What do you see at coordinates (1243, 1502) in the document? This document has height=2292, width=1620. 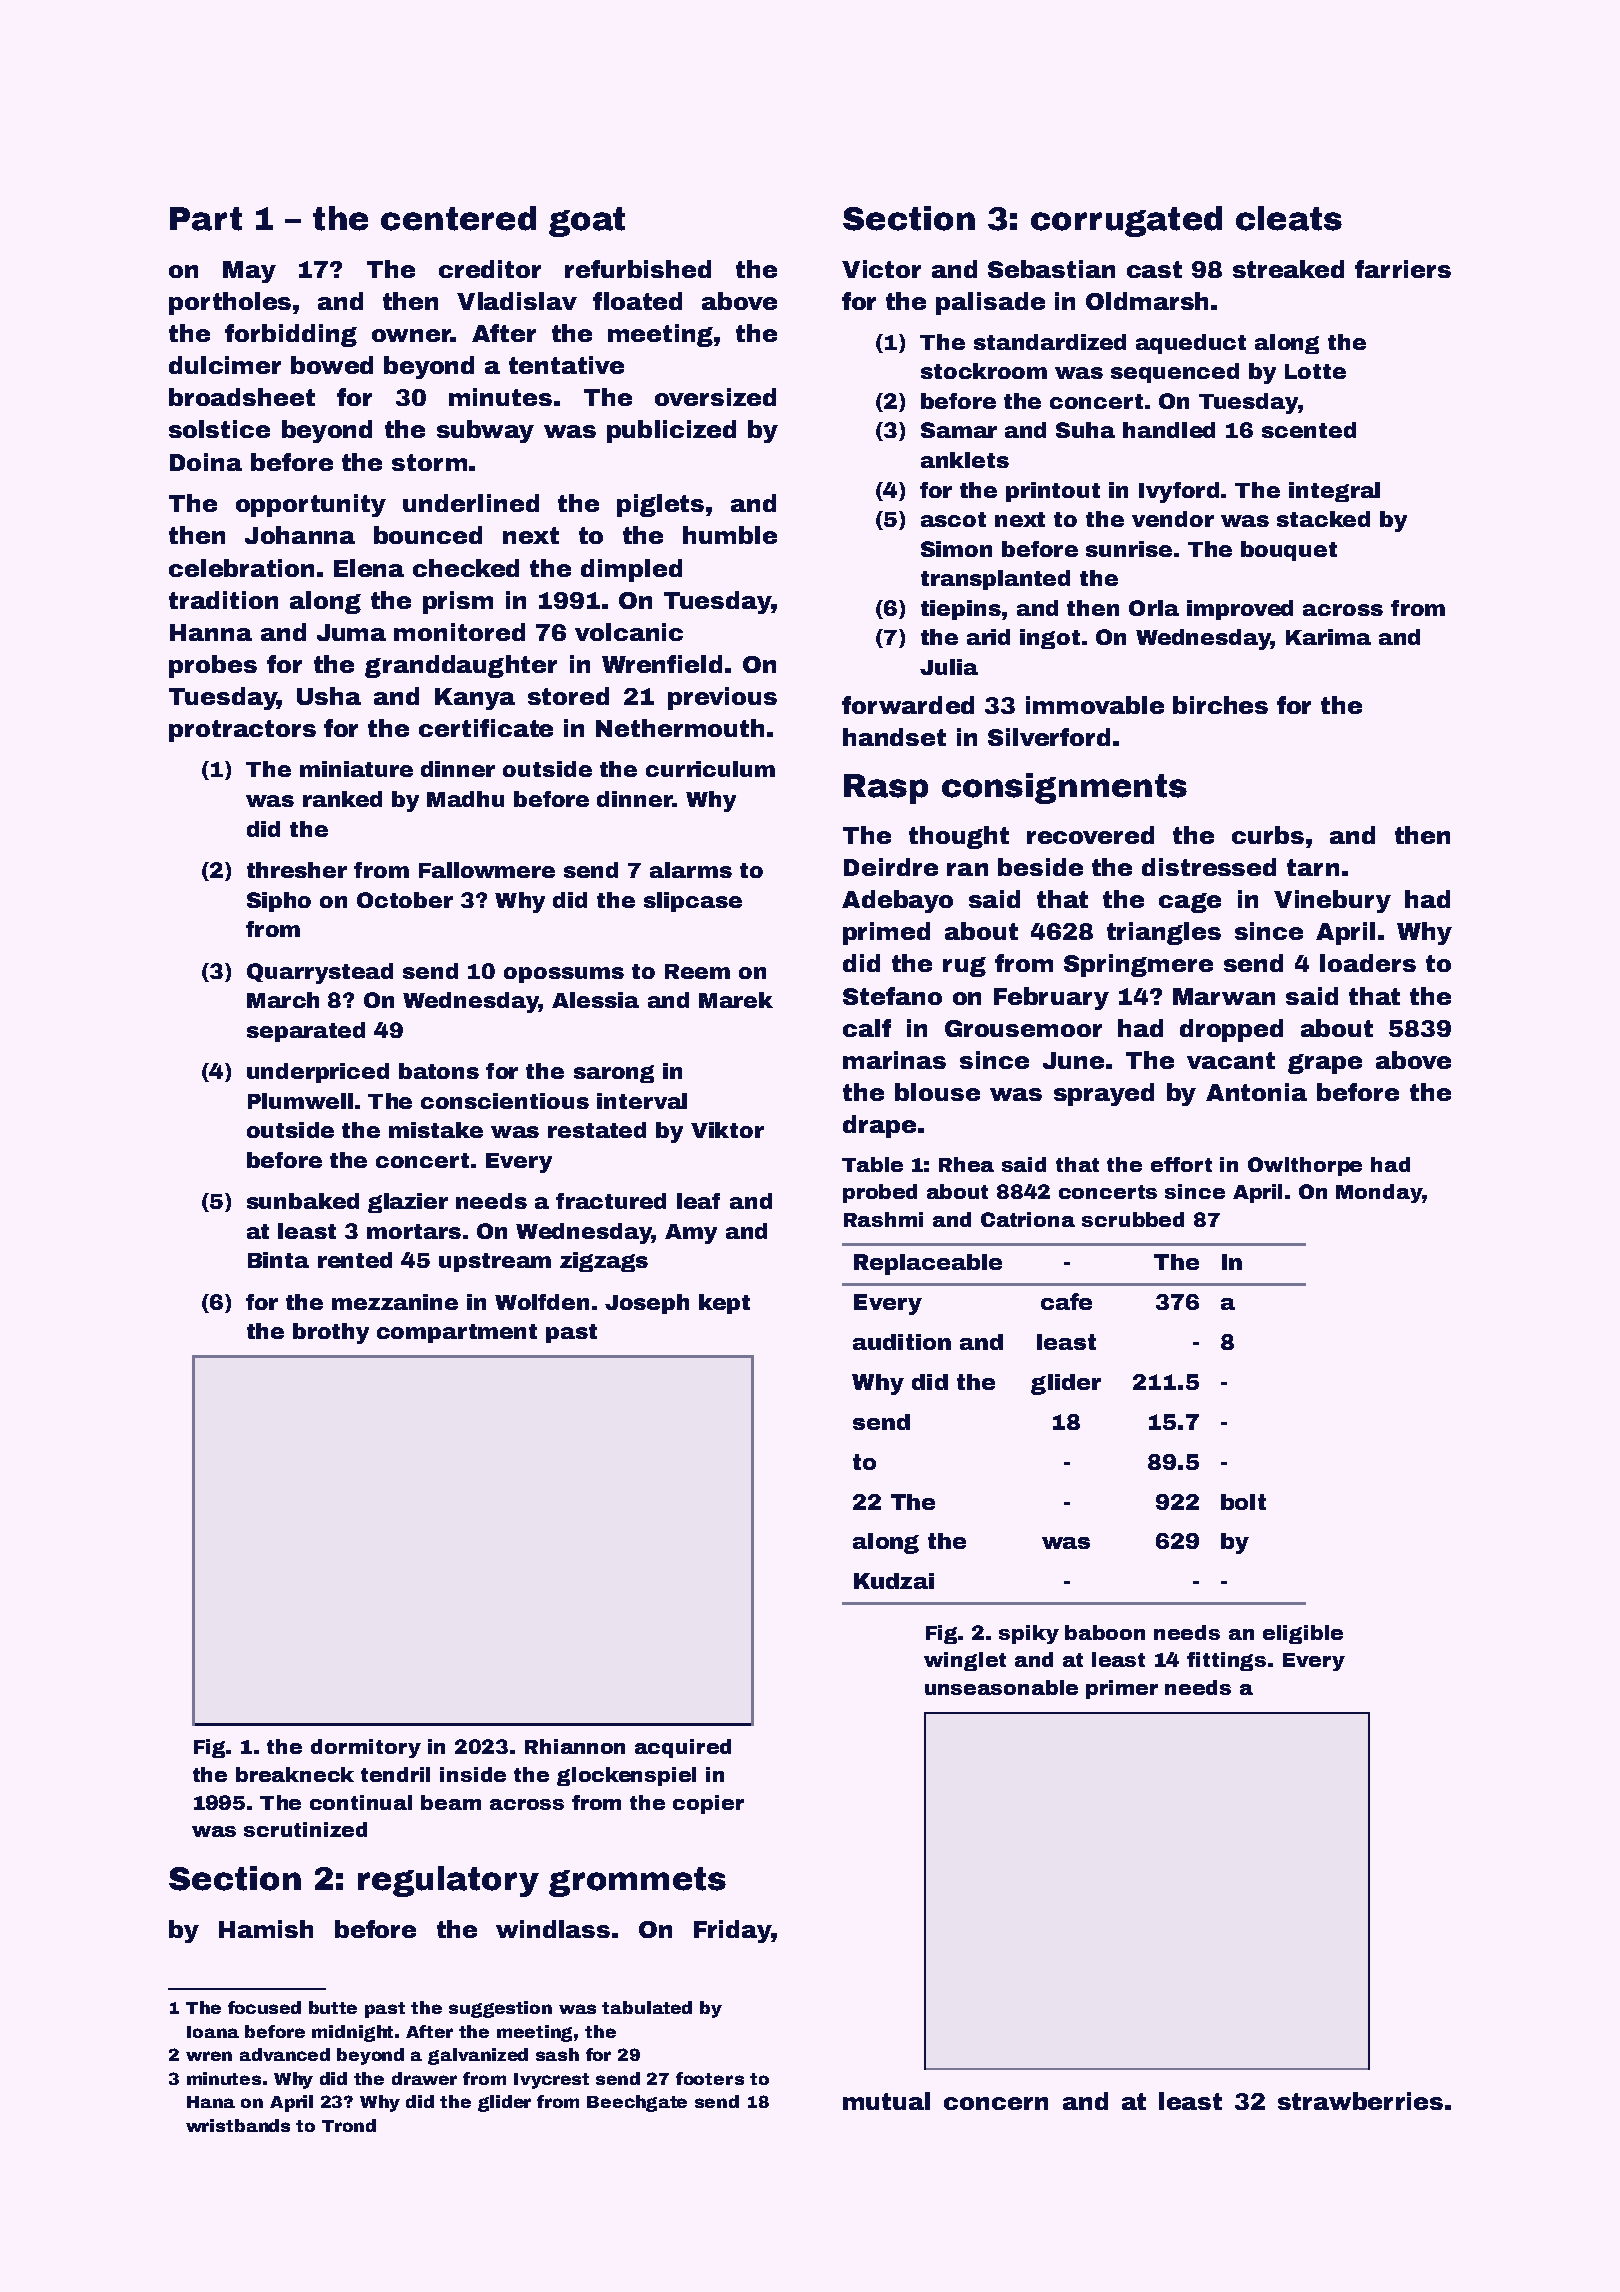 I see `bolt` at bounding box center [1243, 1502].
